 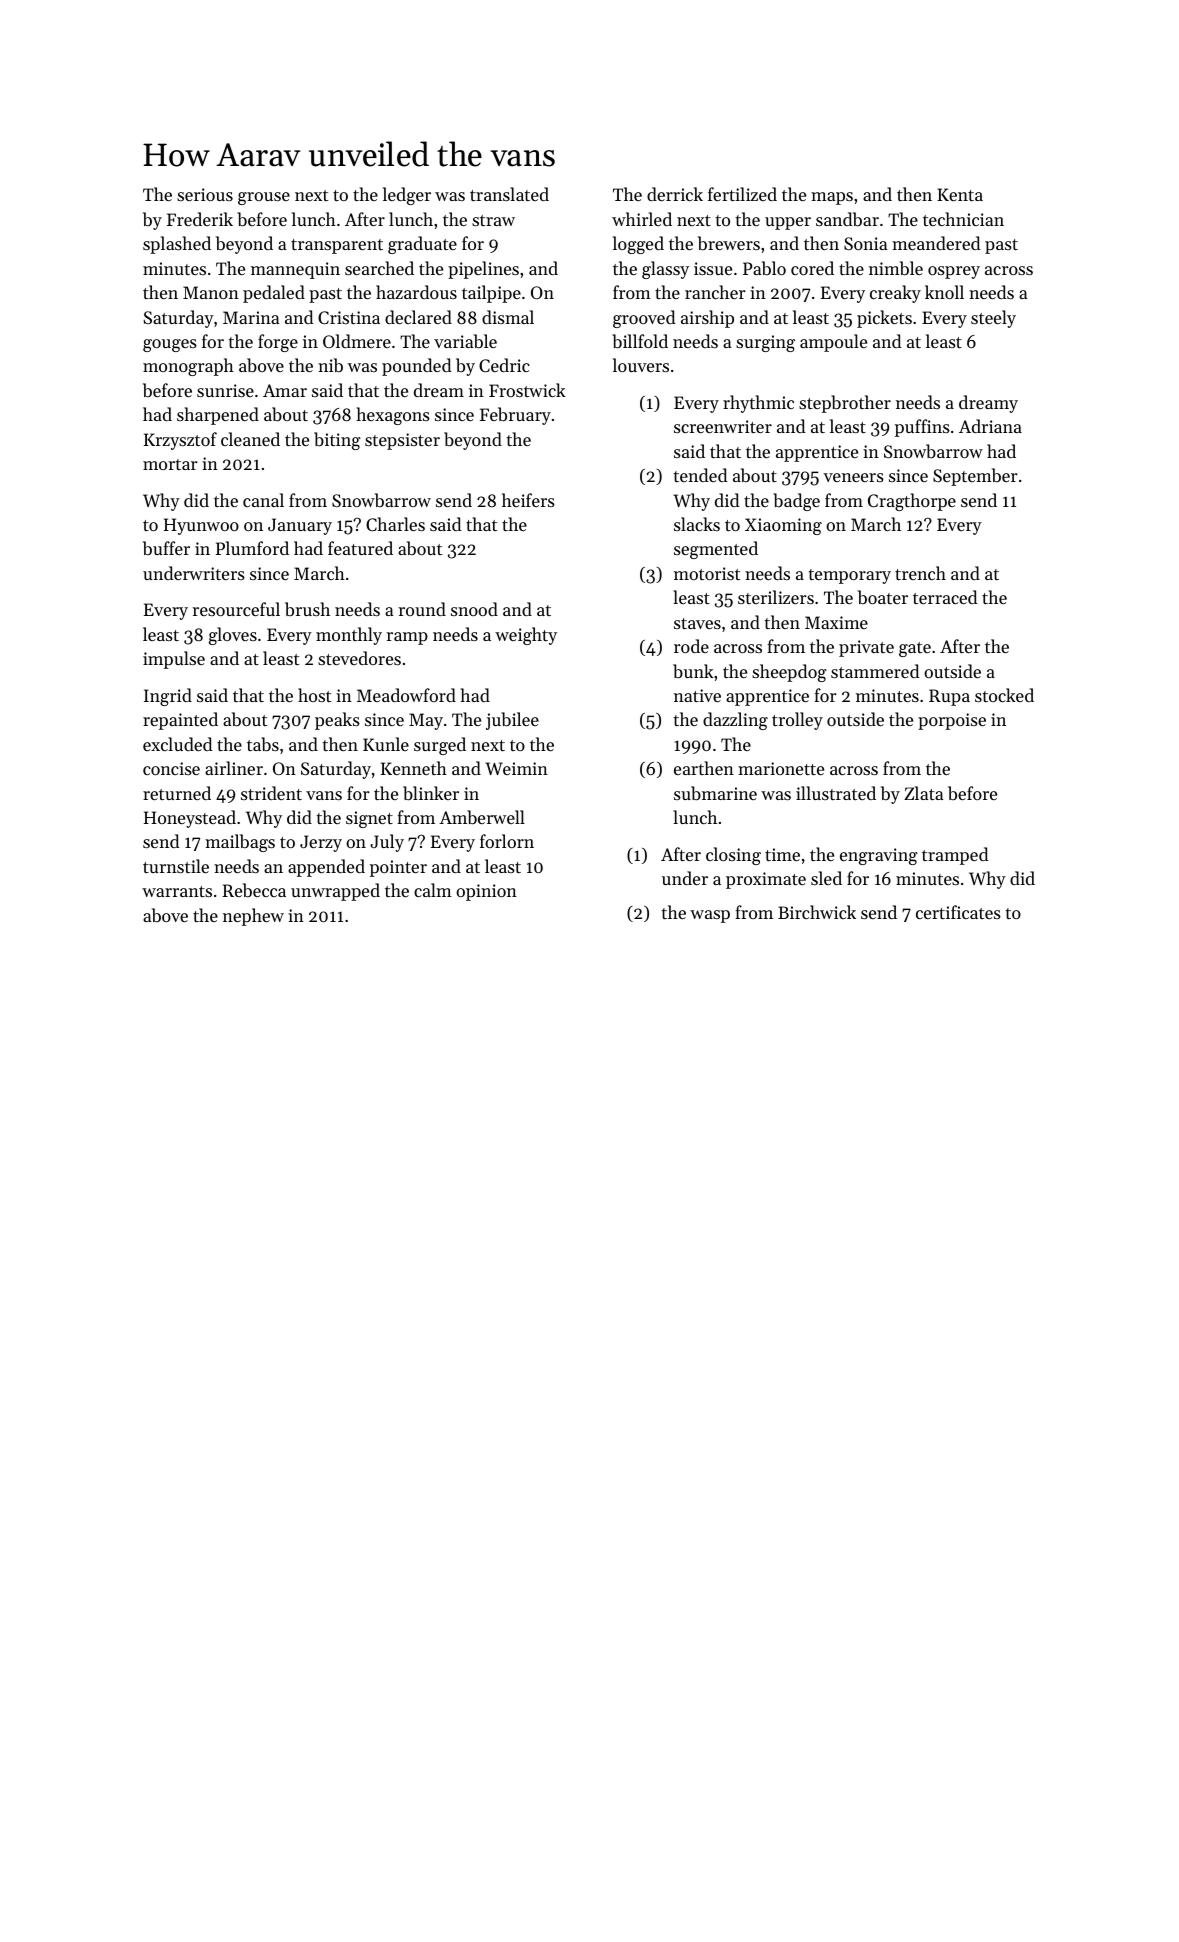 I want to click on stocked, so click(x=1004, y=695).
